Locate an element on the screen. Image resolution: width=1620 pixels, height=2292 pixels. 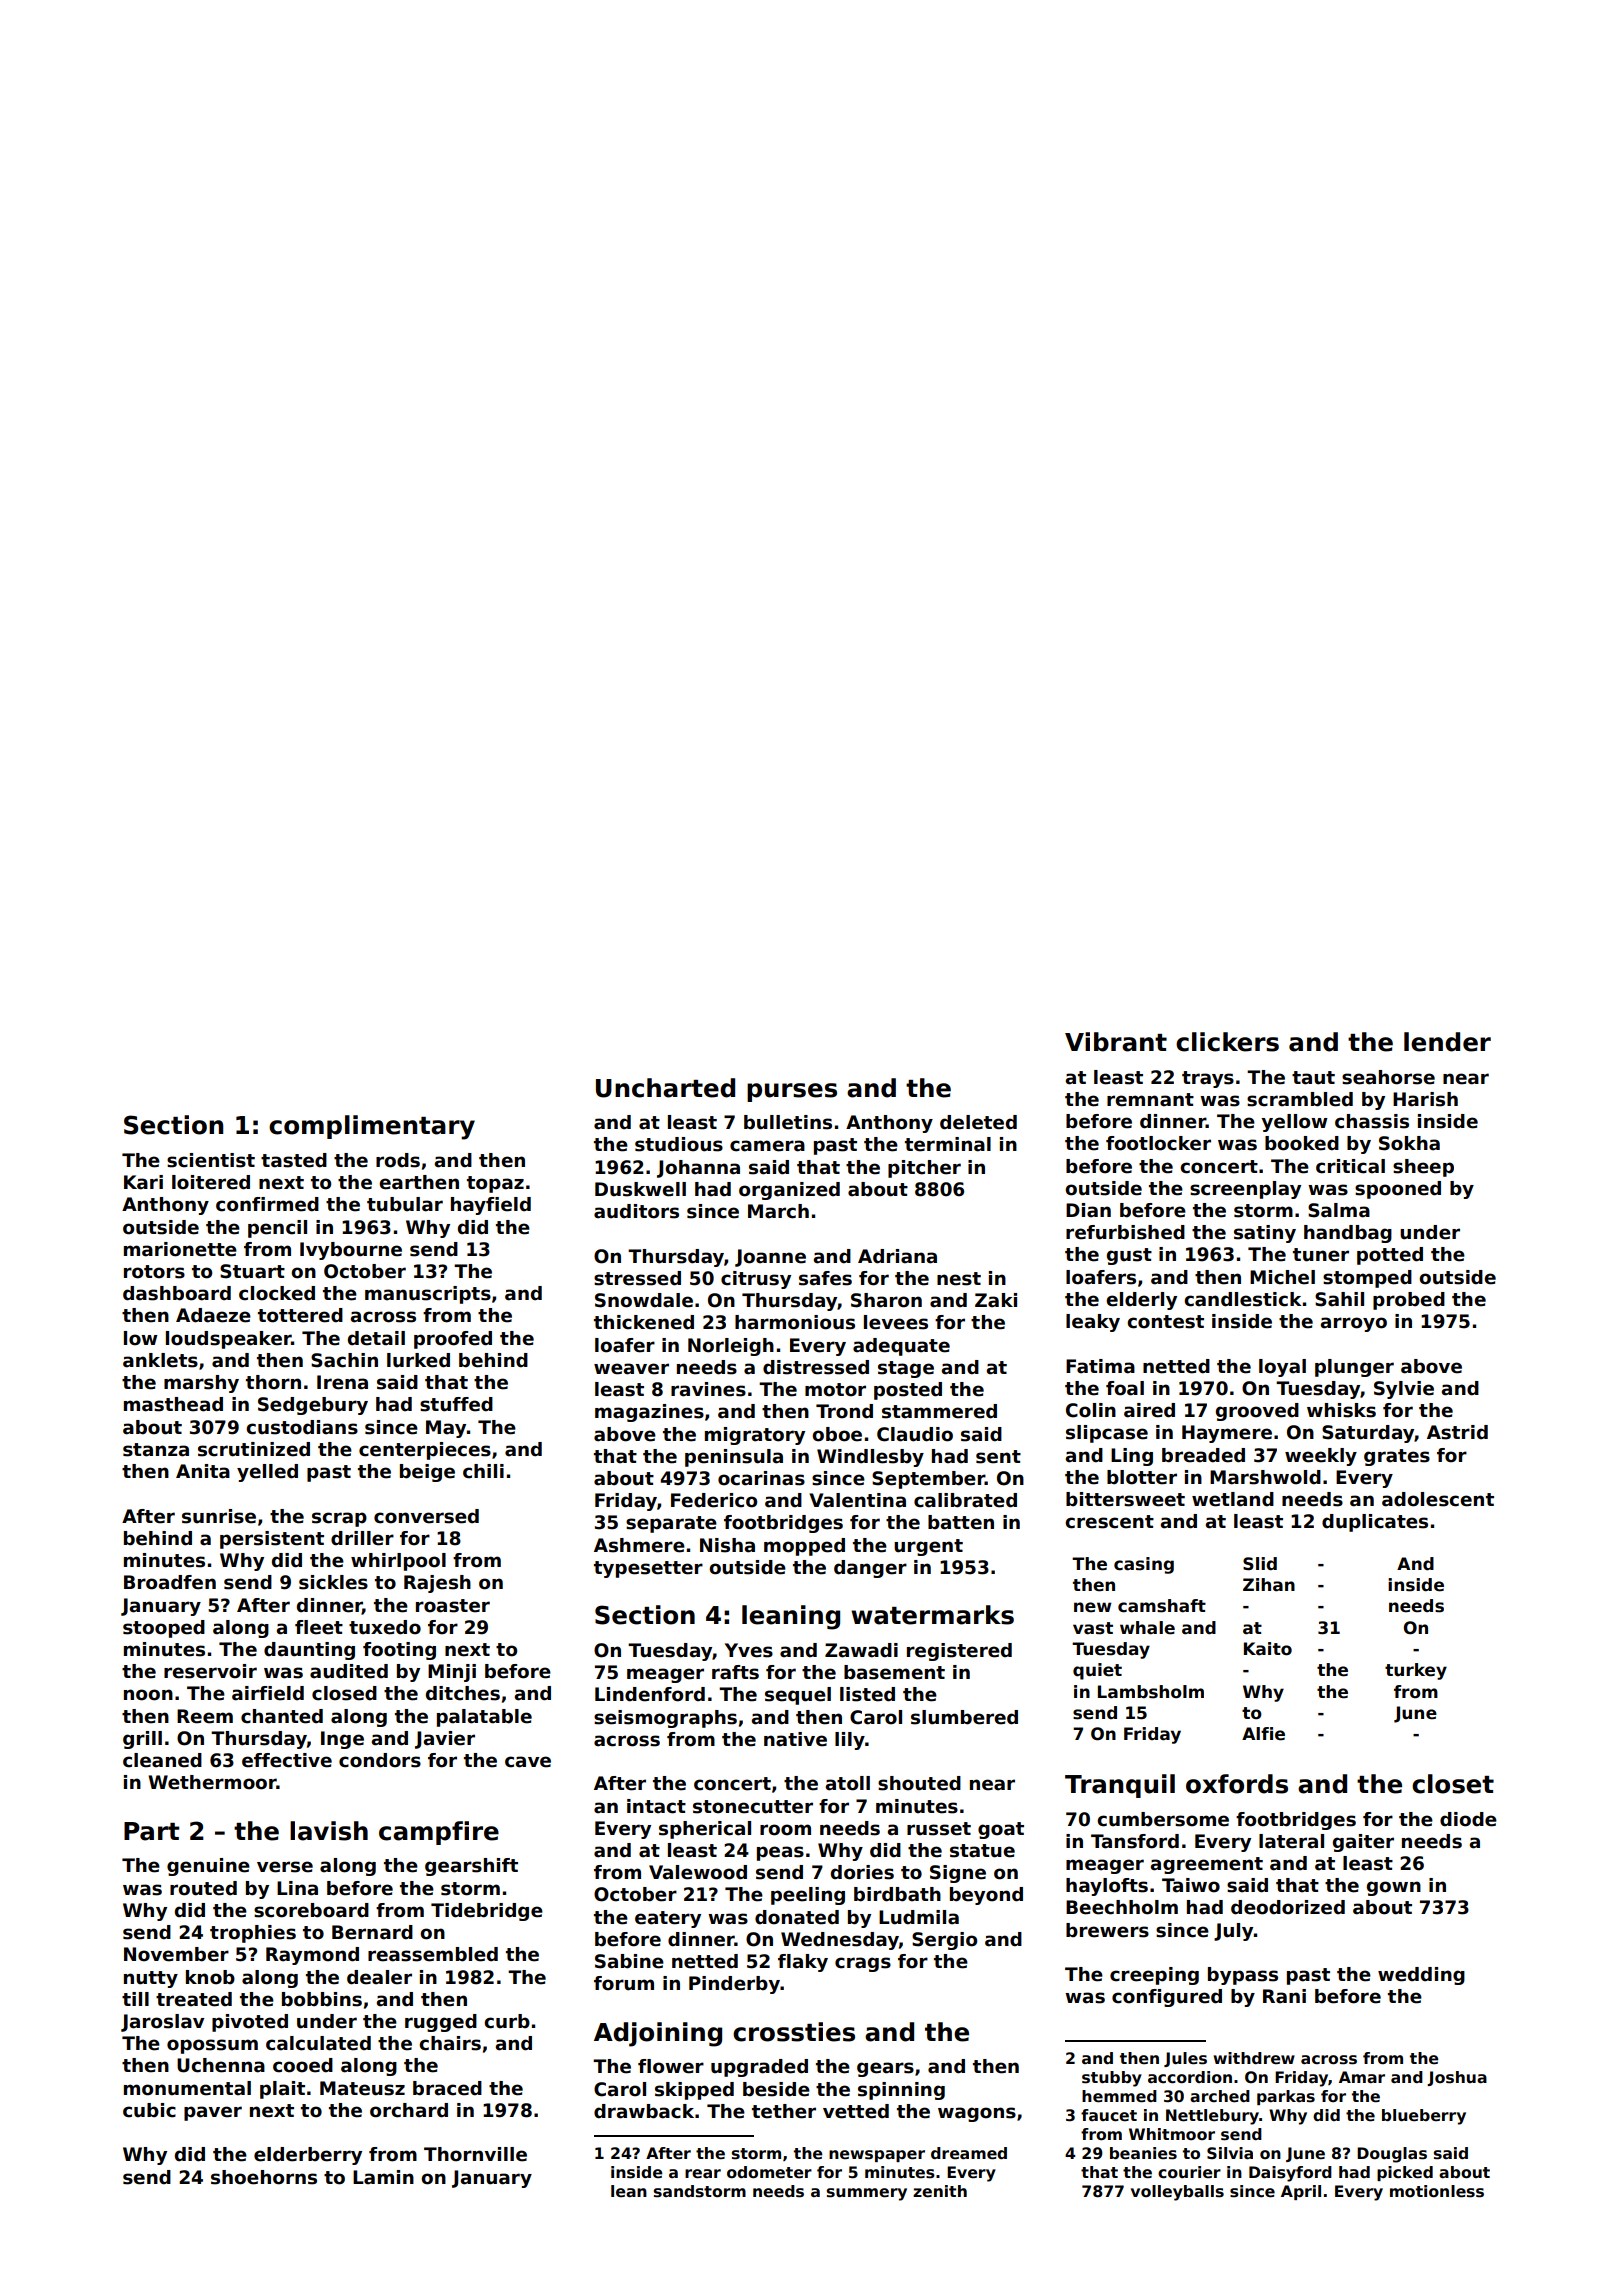
complimentary is located at coordinates (372, 1127).
